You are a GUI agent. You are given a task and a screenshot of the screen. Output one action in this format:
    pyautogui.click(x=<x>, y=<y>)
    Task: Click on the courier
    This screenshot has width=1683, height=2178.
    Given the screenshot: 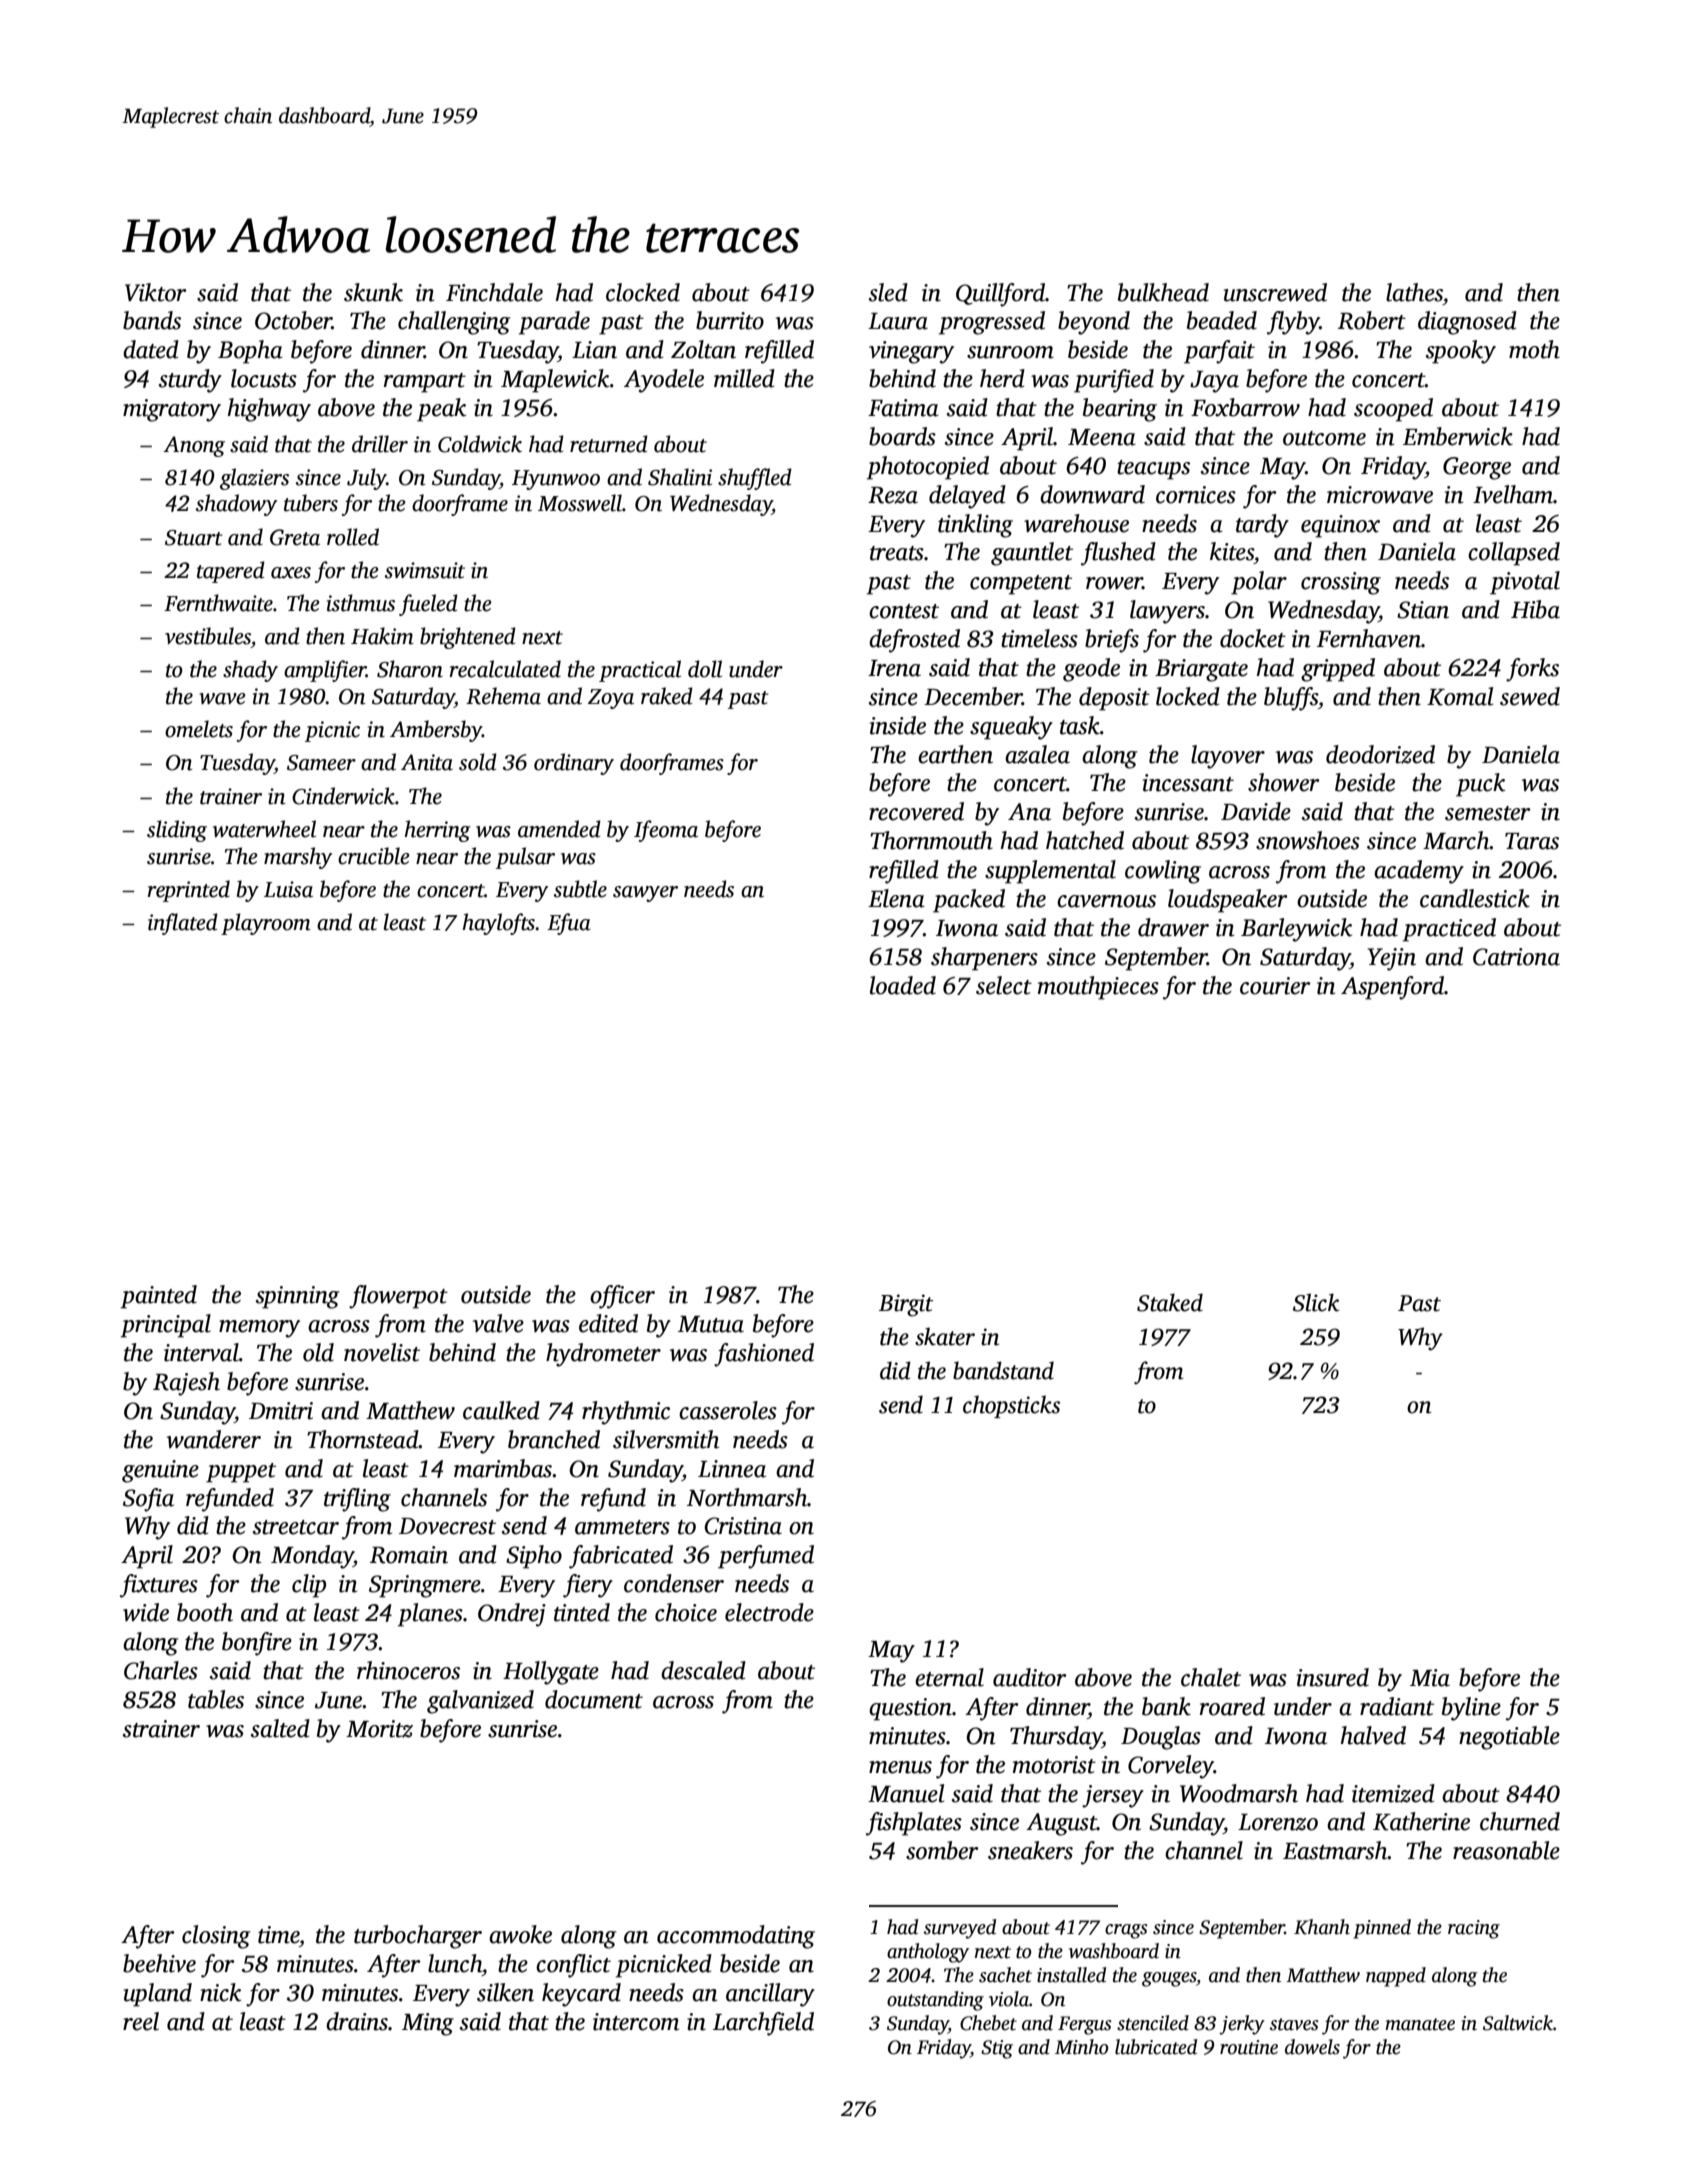 What is the action you would take?
    pyautogui.click(x=1275, y=986)
